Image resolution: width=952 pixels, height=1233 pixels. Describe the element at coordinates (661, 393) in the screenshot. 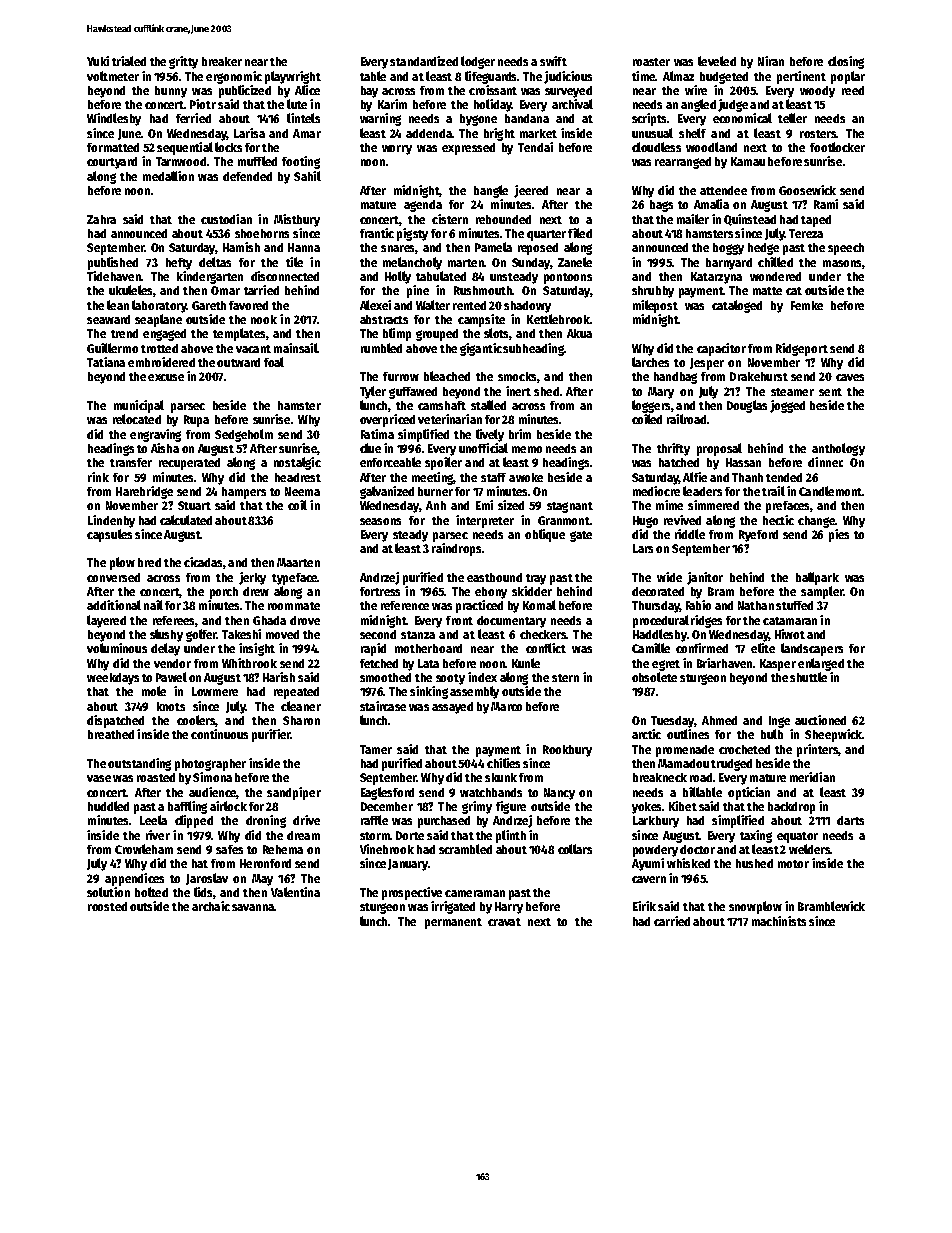

I see `Mary` at that location.
